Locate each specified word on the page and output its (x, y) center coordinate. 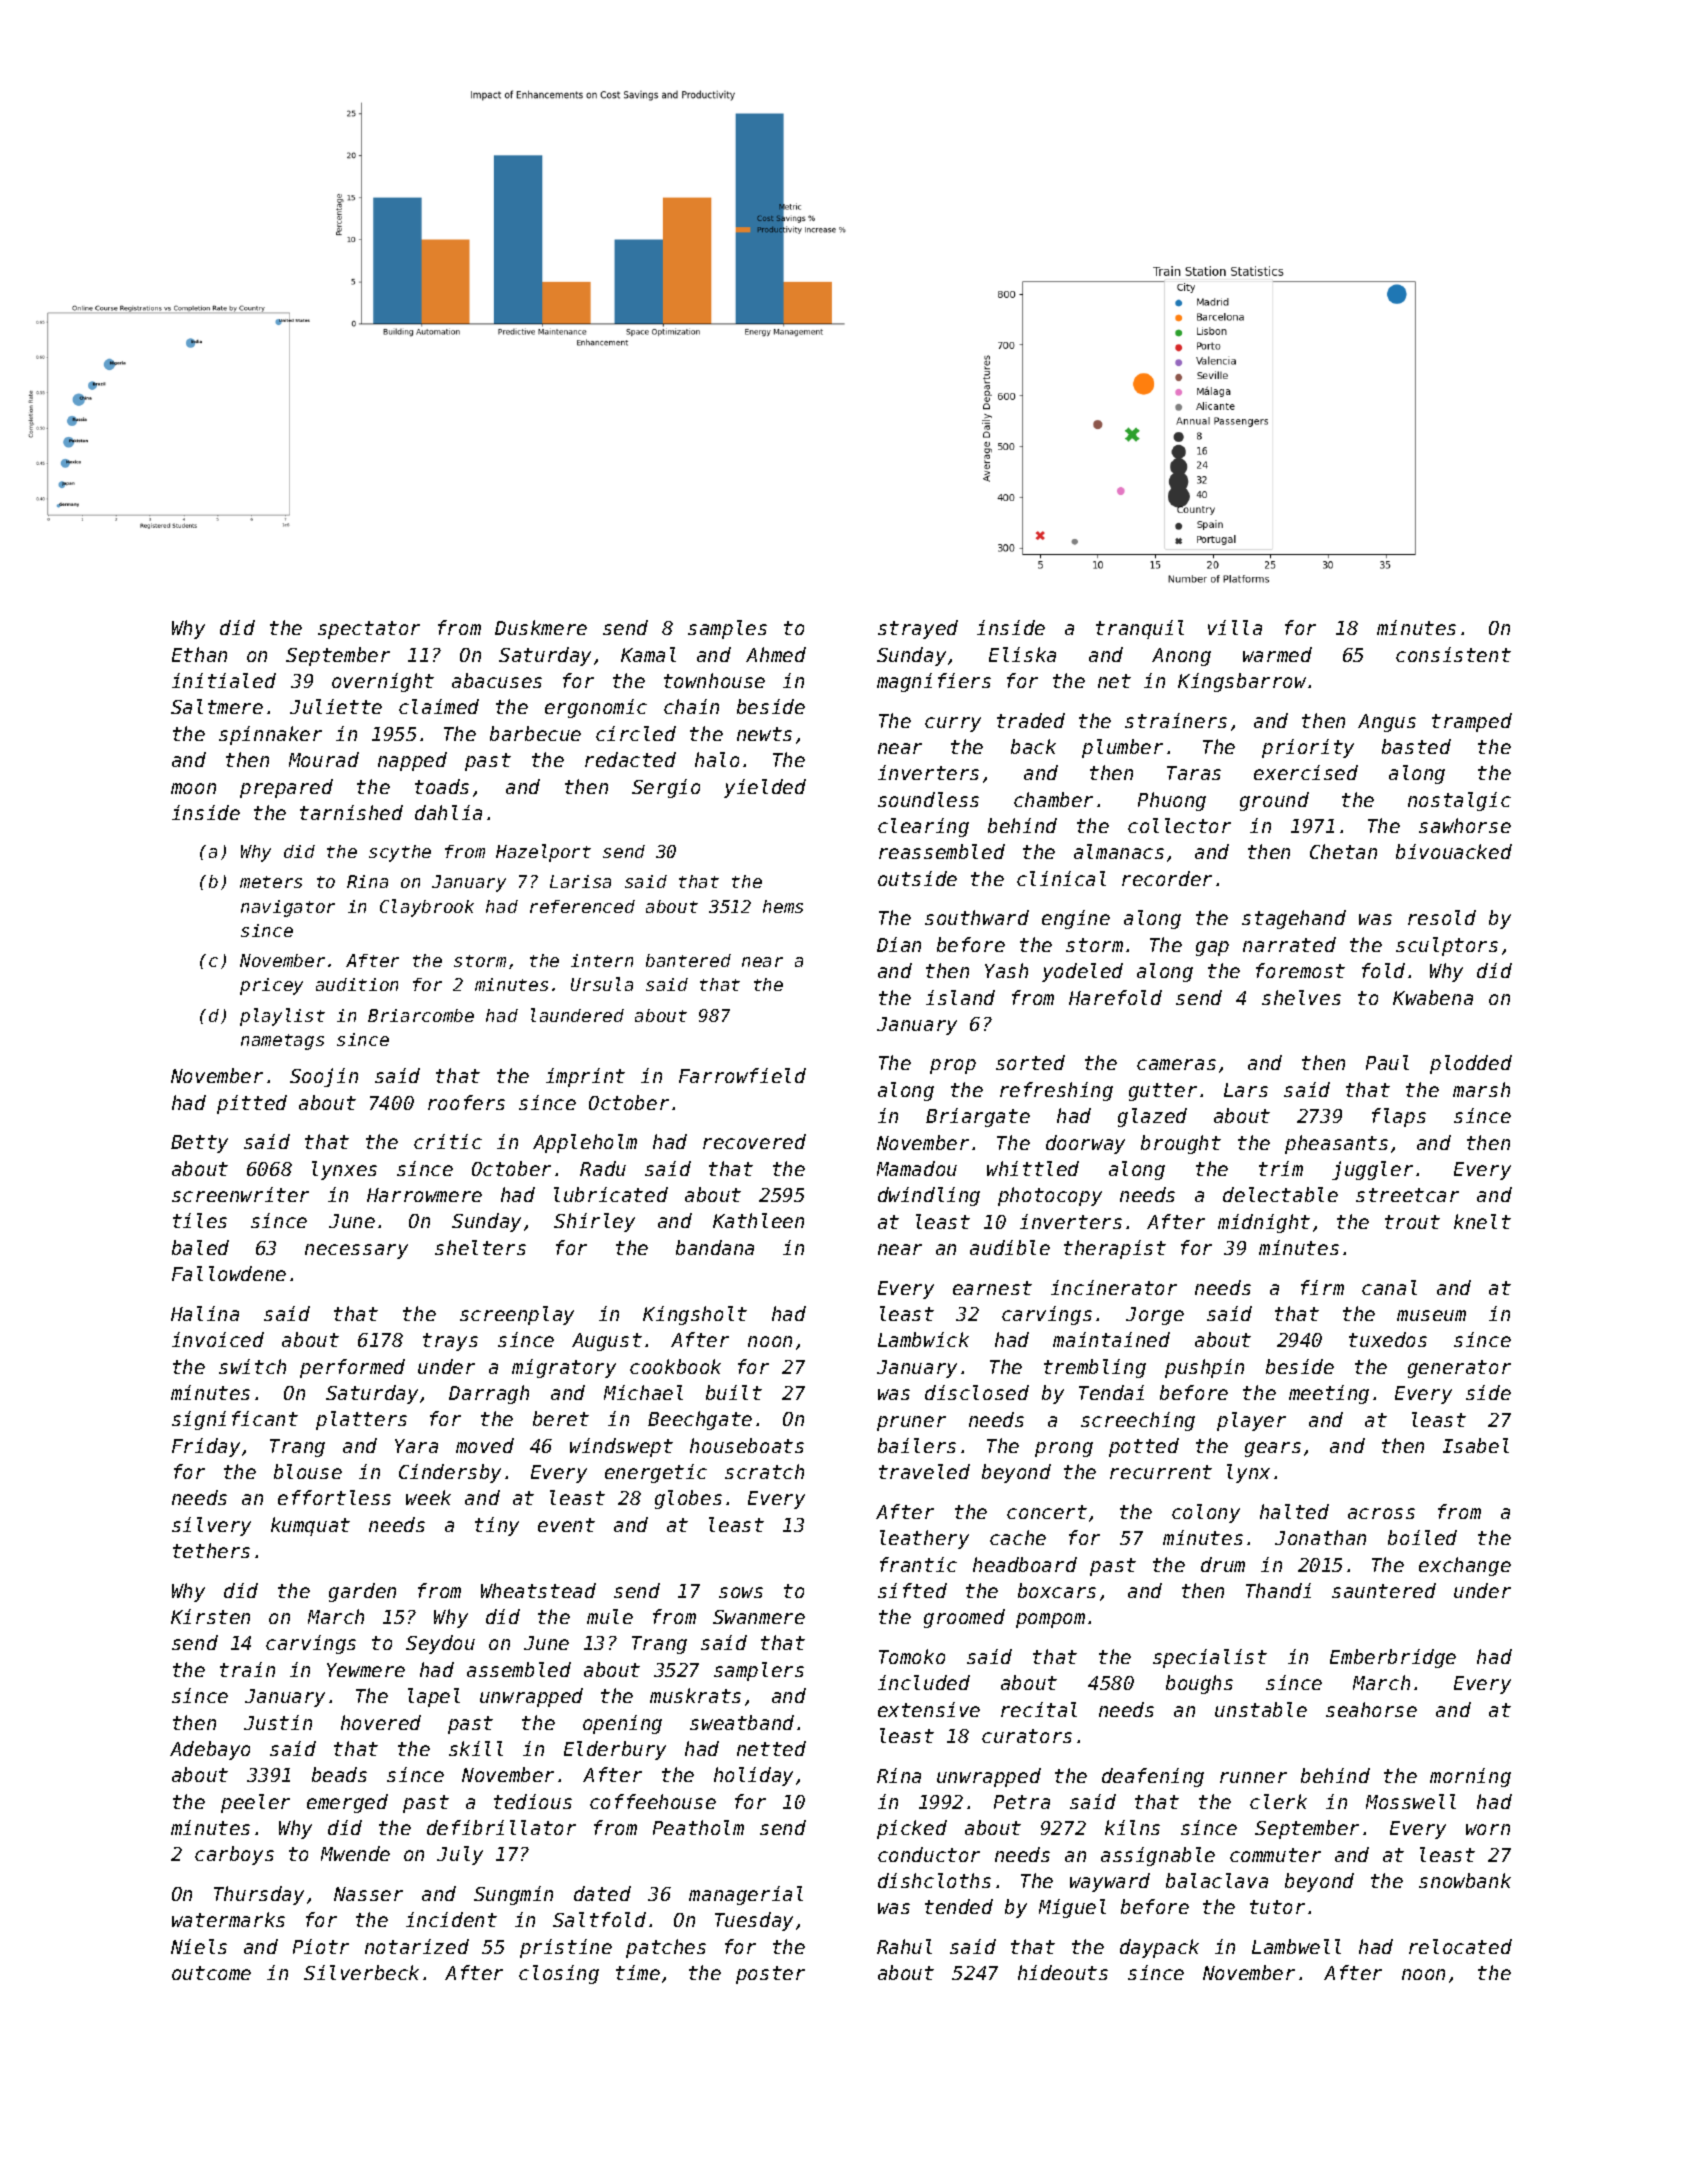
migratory (564, 1368)
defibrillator (501, 1827)
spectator (369, 630)
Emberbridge (1393, 1658)
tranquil (1140, 629)
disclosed (977, 1392)
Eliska (1022, 654)
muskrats (695, 1695)
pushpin (1204, 1368)
